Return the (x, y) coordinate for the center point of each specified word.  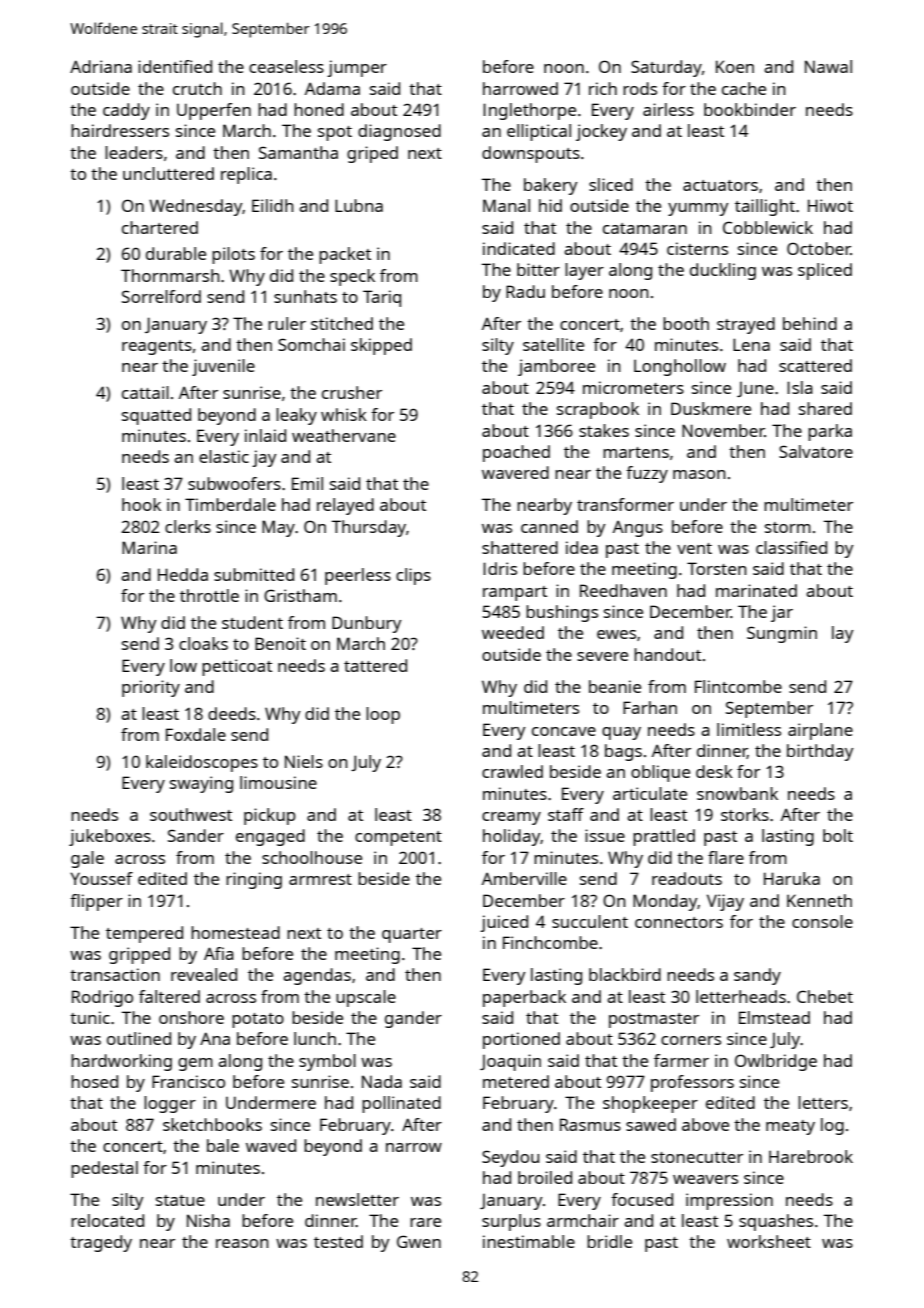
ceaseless (286, 66)
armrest (320, 879)
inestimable (529, 1241)
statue (180, 1200)
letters (823, 1102)
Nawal (828, 66)
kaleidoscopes (202, 763)
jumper (357, 68)
